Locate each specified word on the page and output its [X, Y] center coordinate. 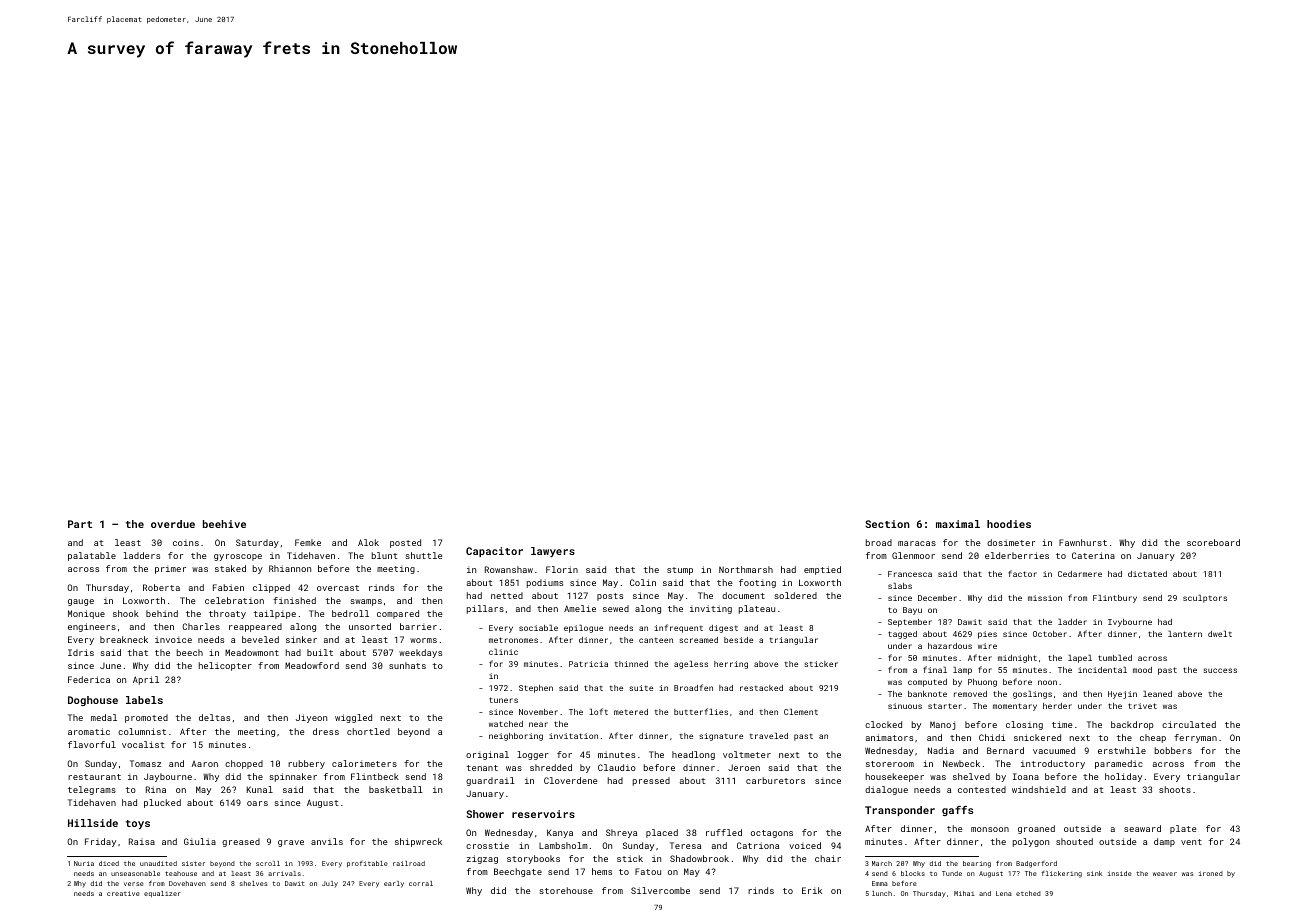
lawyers [553, 552]
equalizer [162, 894]
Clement [801, 712]
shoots [1175, 789]
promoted [146, 718]
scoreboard [1213, 542]
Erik [812, 890]
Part [80, 524]
